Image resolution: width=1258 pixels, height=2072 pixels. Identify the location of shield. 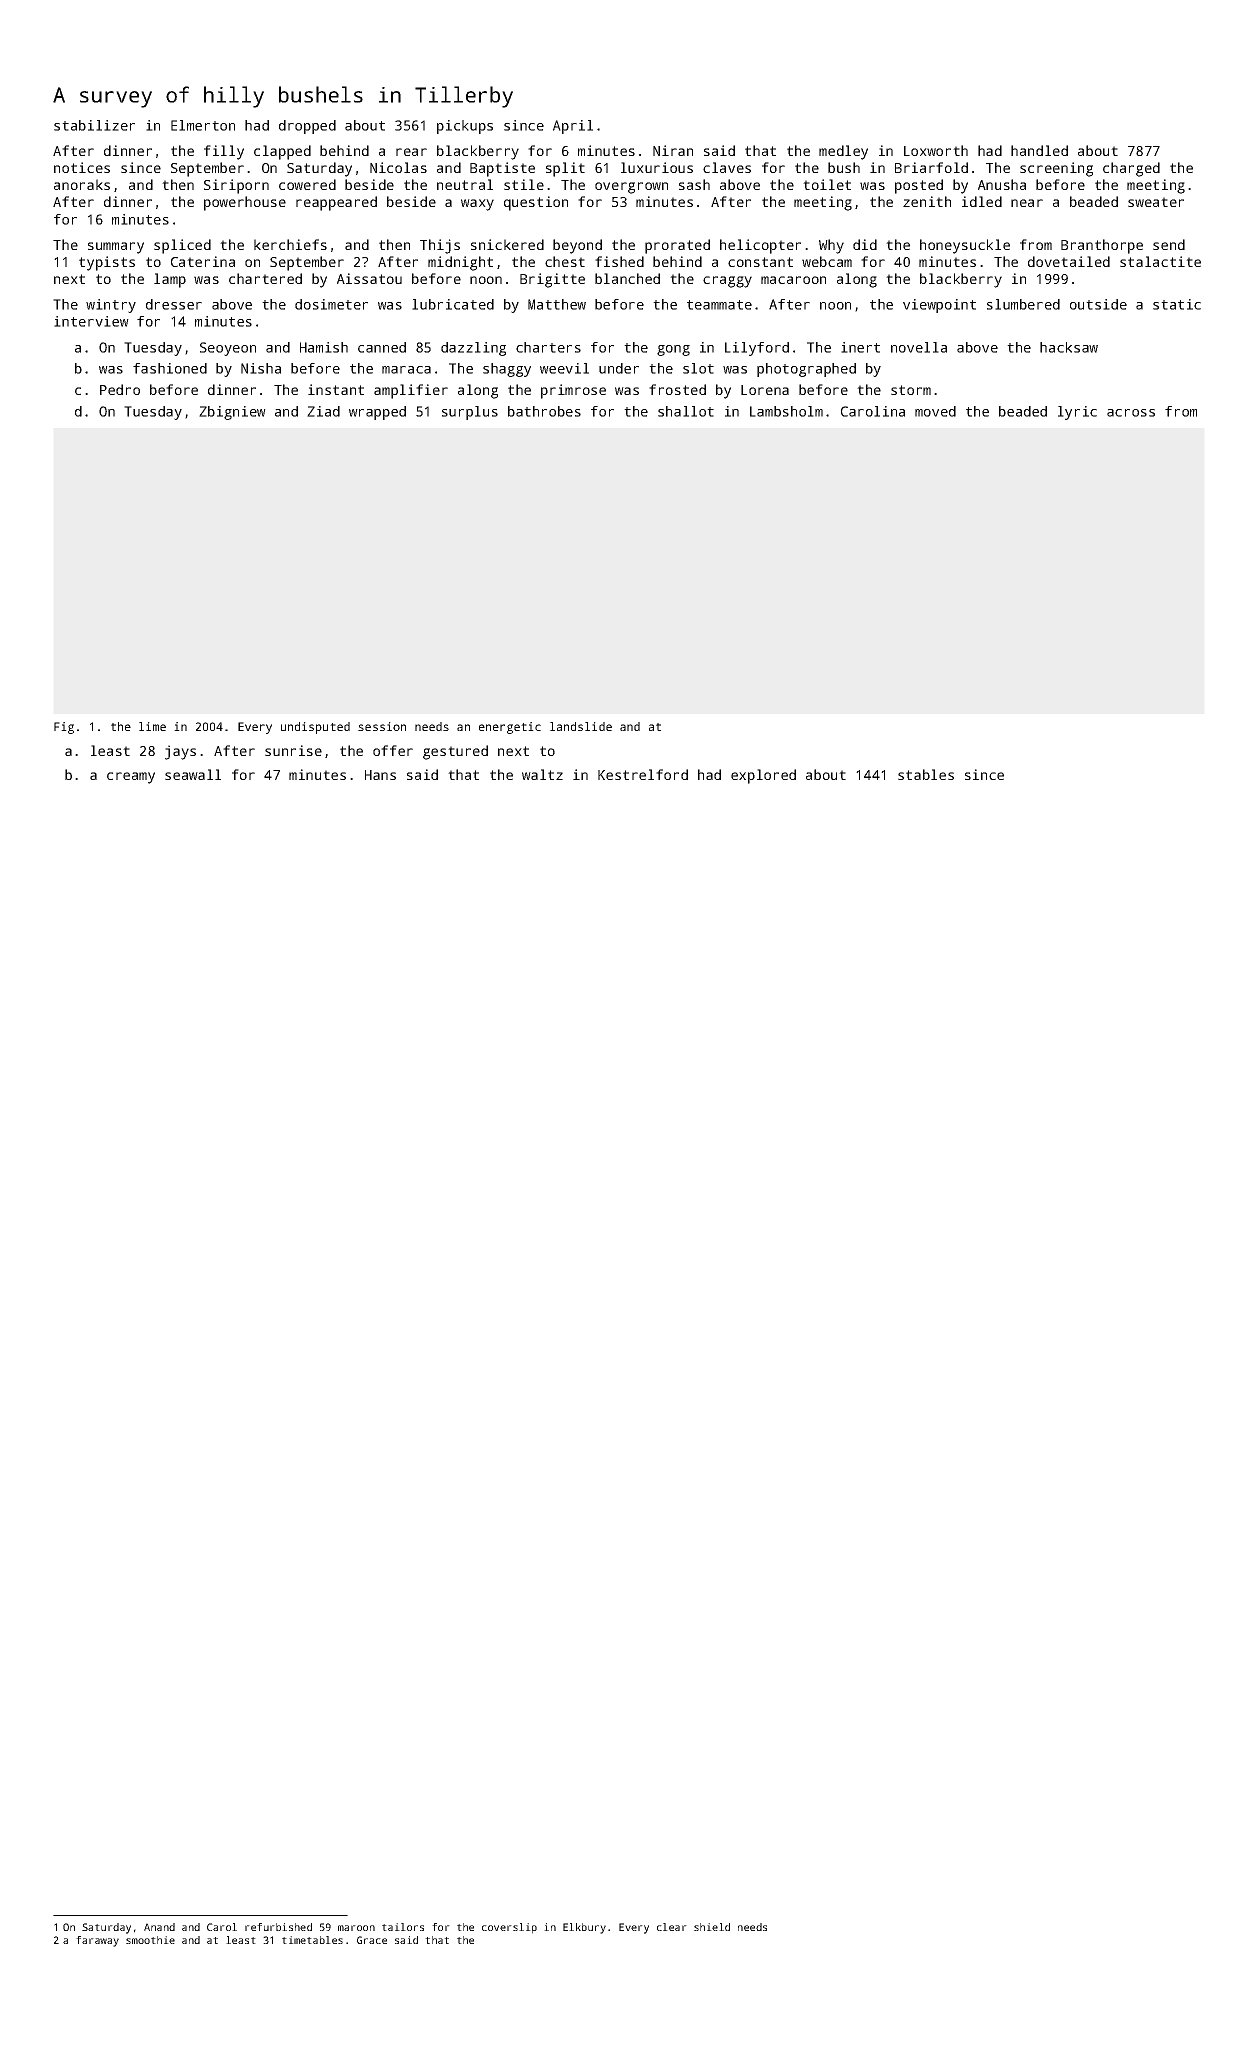
(712, 1927).
